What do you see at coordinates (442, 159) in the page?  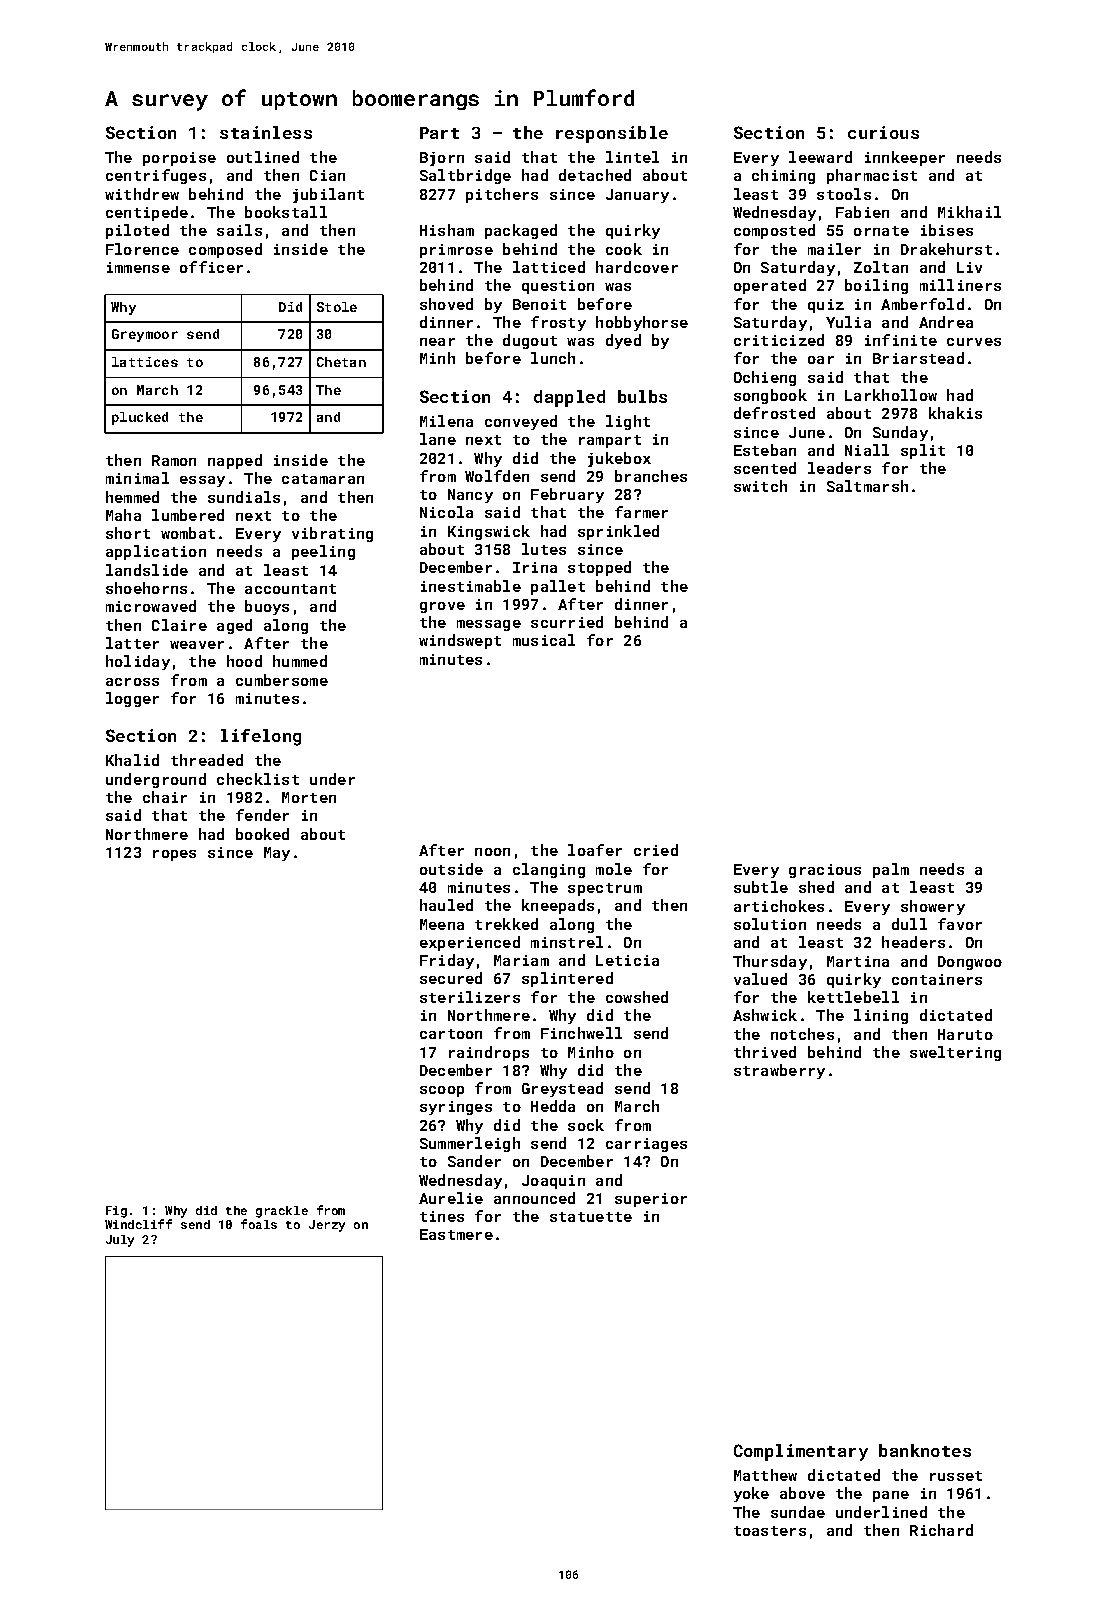 I see `Bjorn` at bounding box center [442, 159].
